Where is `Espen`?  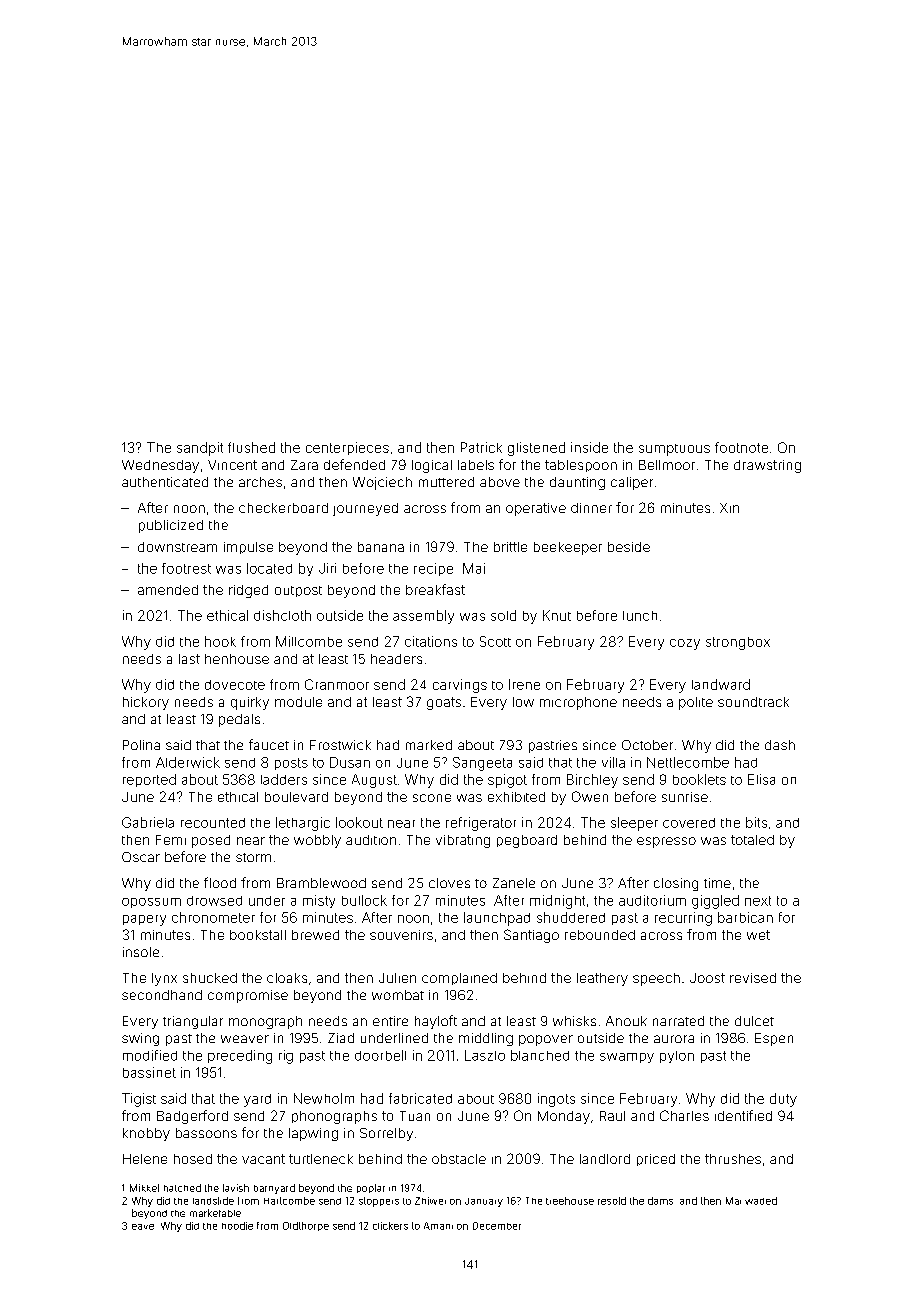 Espen is located at coordinates (774, 1039).
